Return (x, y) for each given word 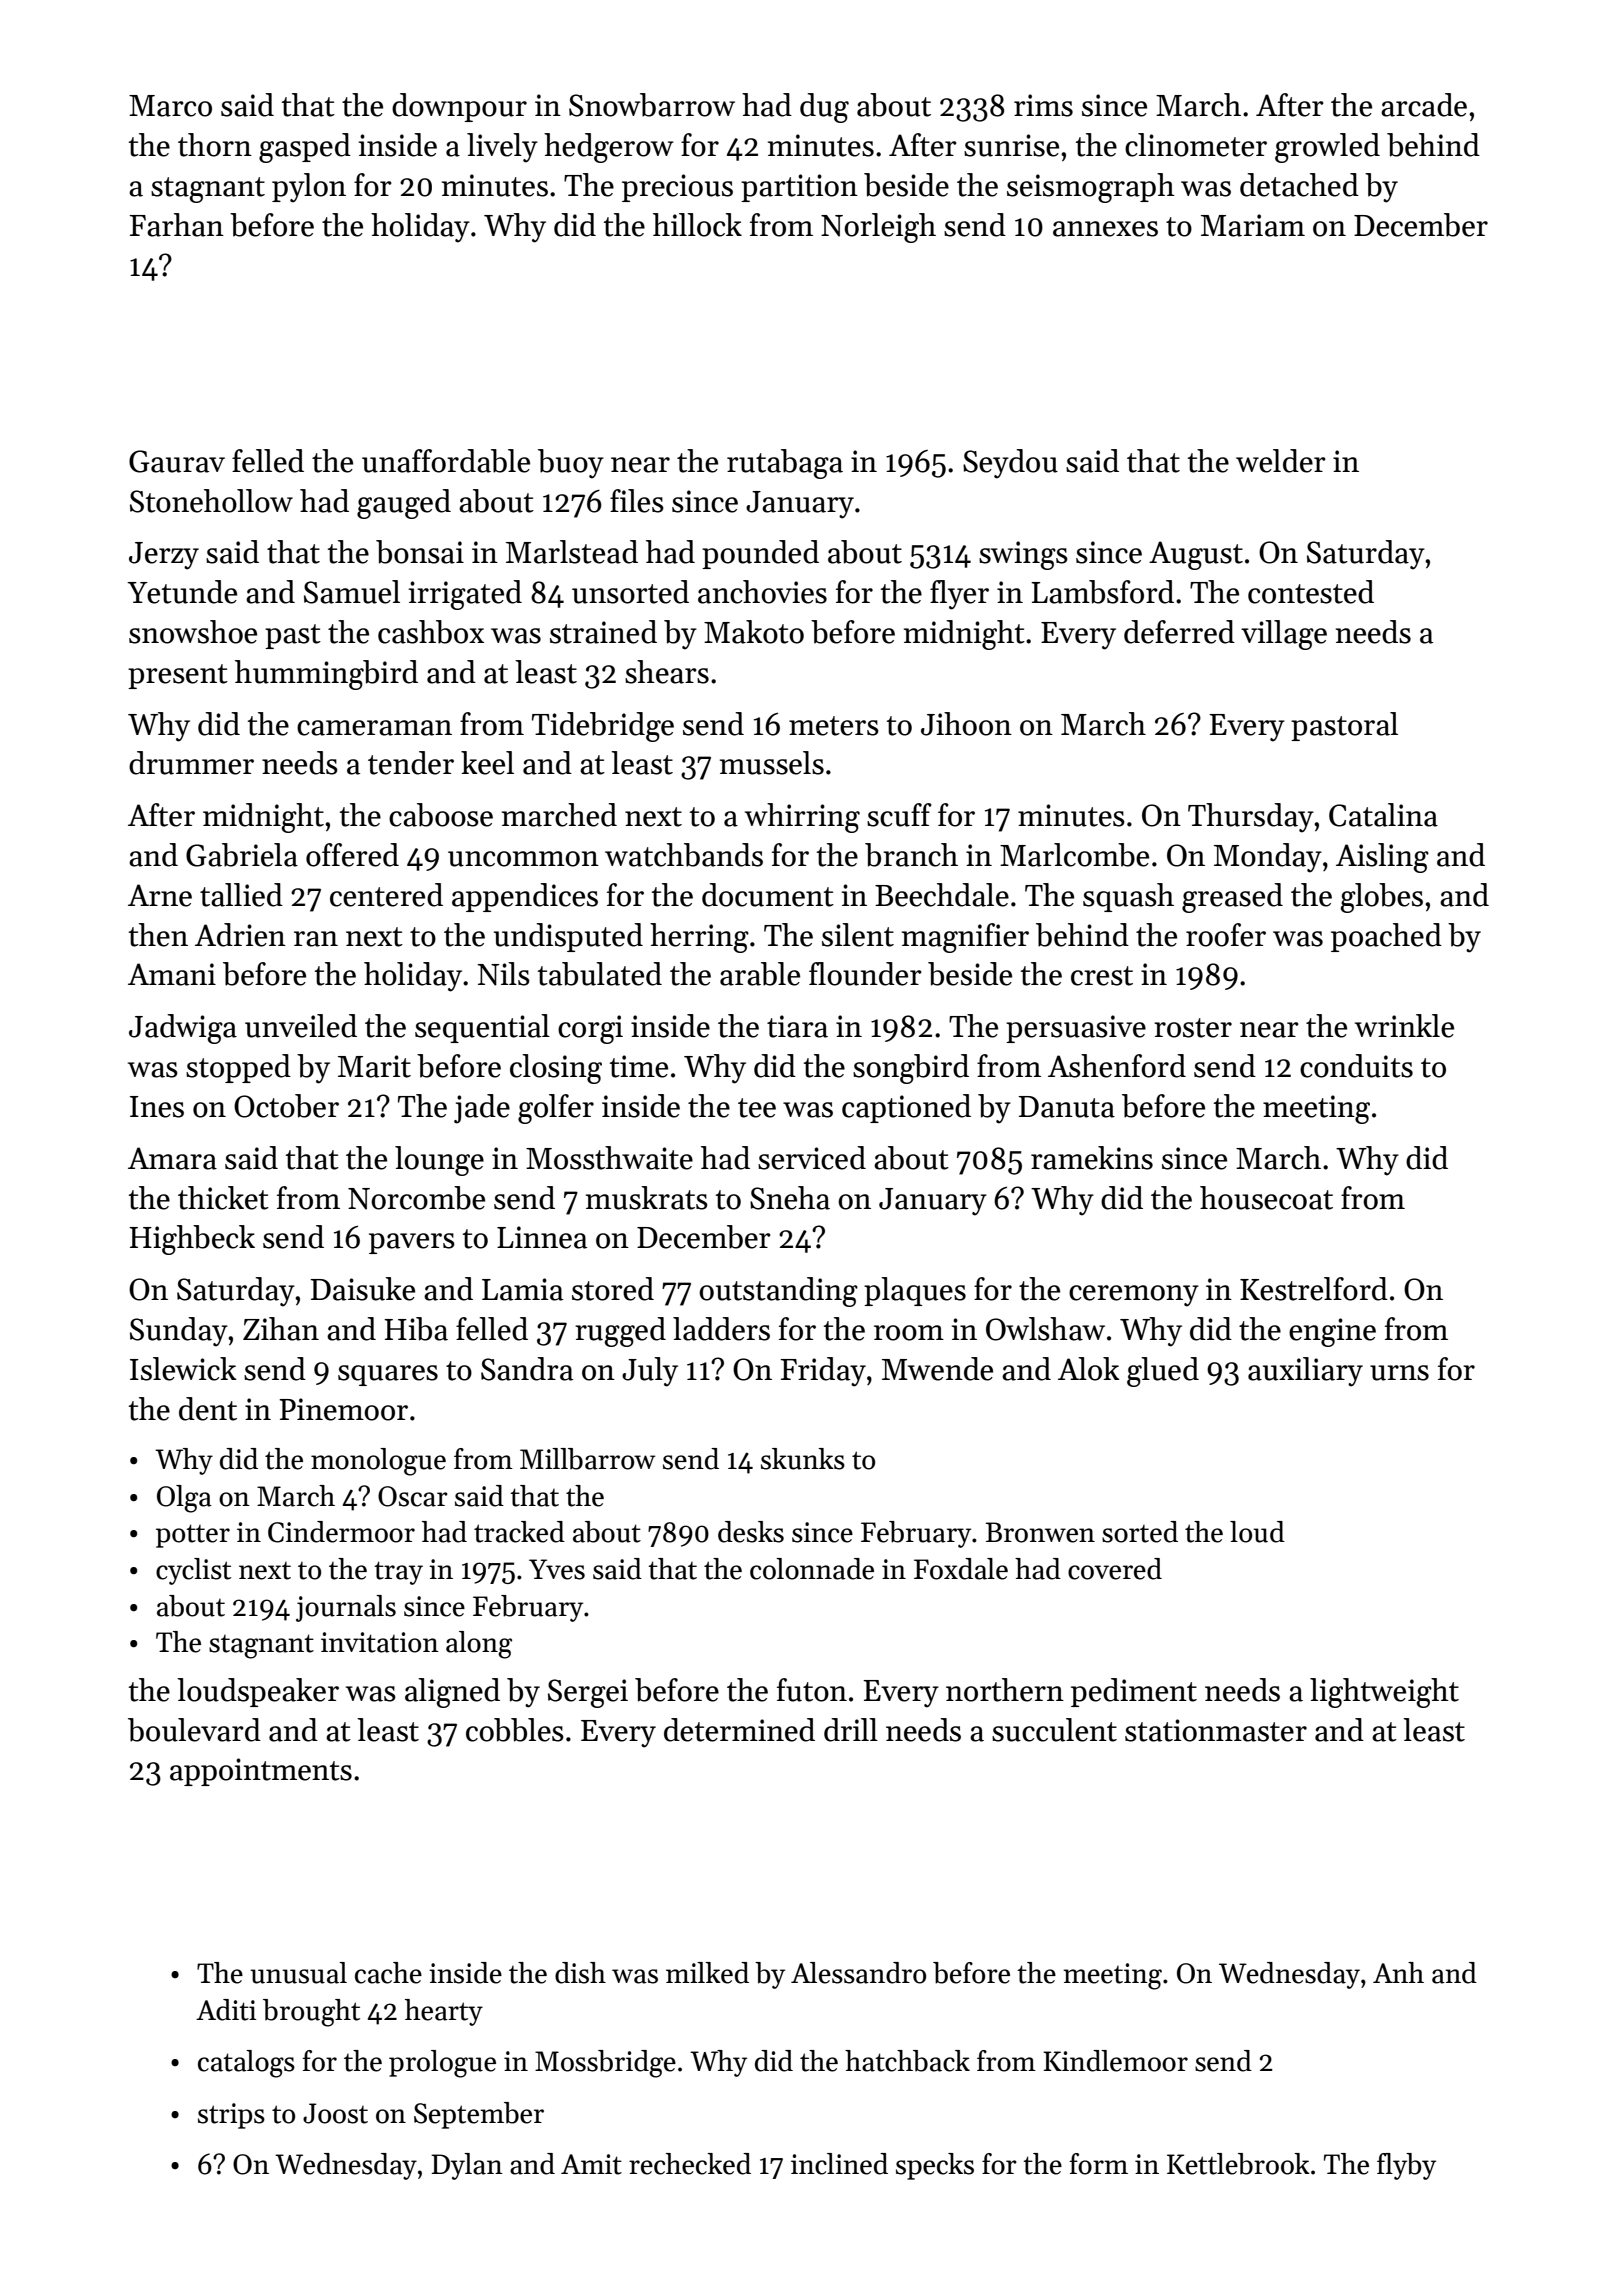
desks (751, 1532)
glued (1163, 1372)
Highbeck (192, 1240)
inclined (839, 2164)
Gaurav (177, 461)
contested (1311, 592)
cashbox (431, 632)
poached (1386, 937)
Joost (335, 2113)
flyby (1406, 2166)
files (637, 501)
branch (911, 855)
